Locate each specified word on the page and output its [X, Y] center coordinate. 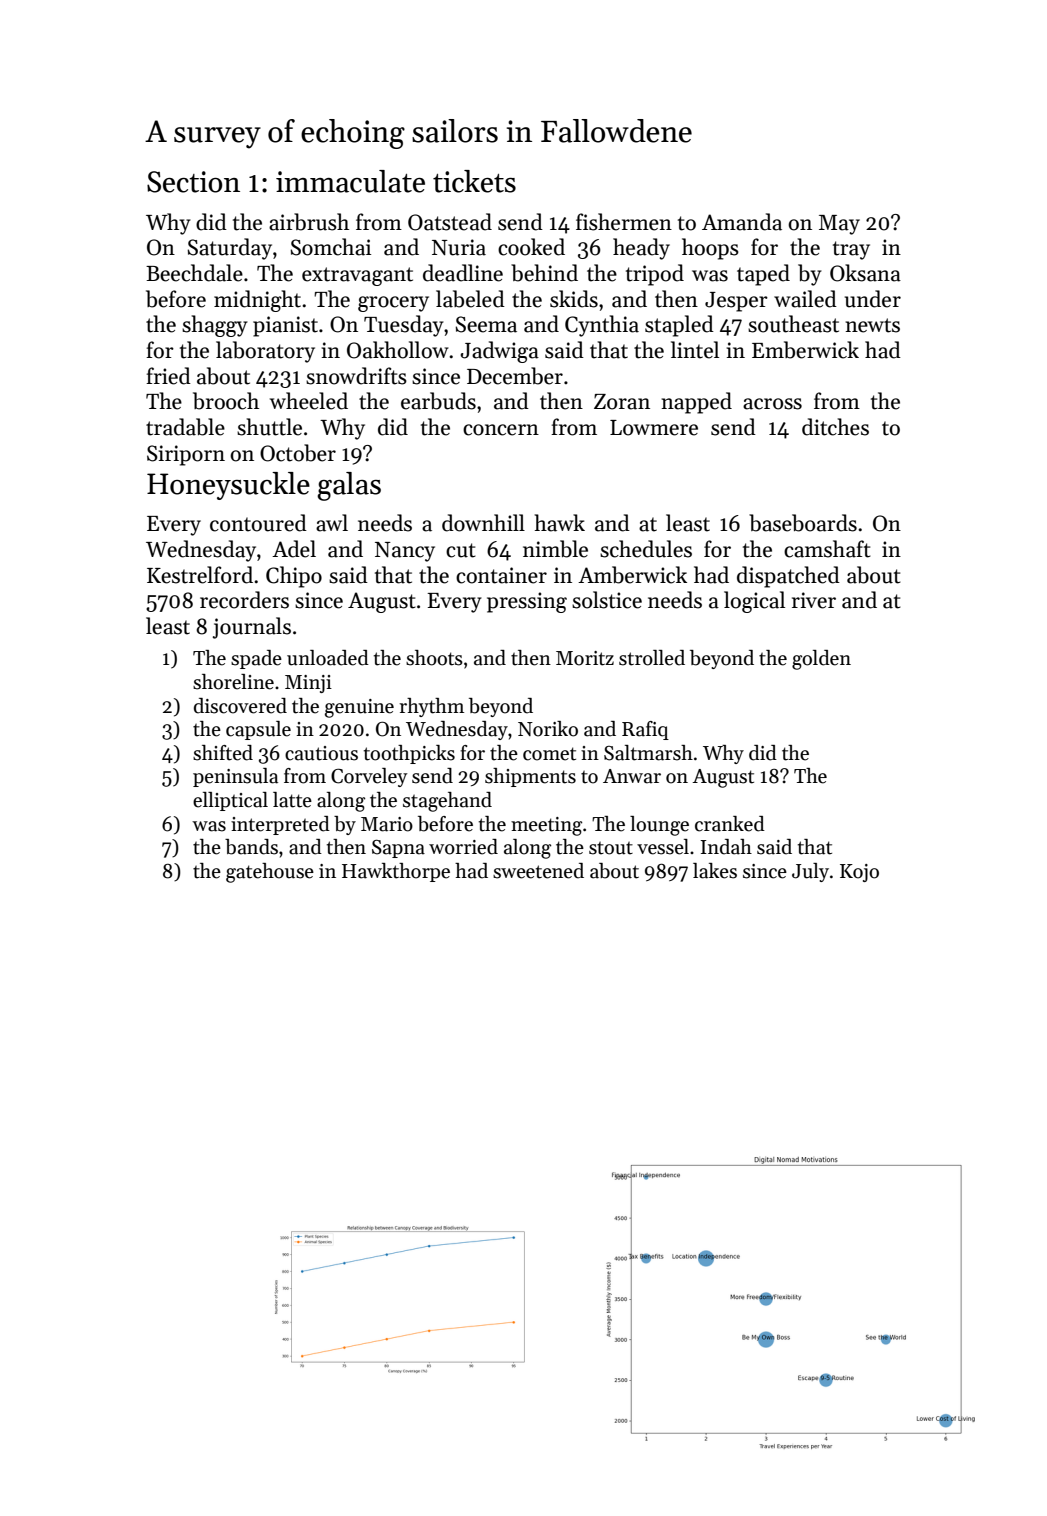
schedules [646, 549]
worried [463, 847]
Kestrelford [200, 575]
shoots [434, 658]
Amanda [742, 222]
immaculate [350, 181]
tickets [474, 181]
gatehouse [270, 873]
